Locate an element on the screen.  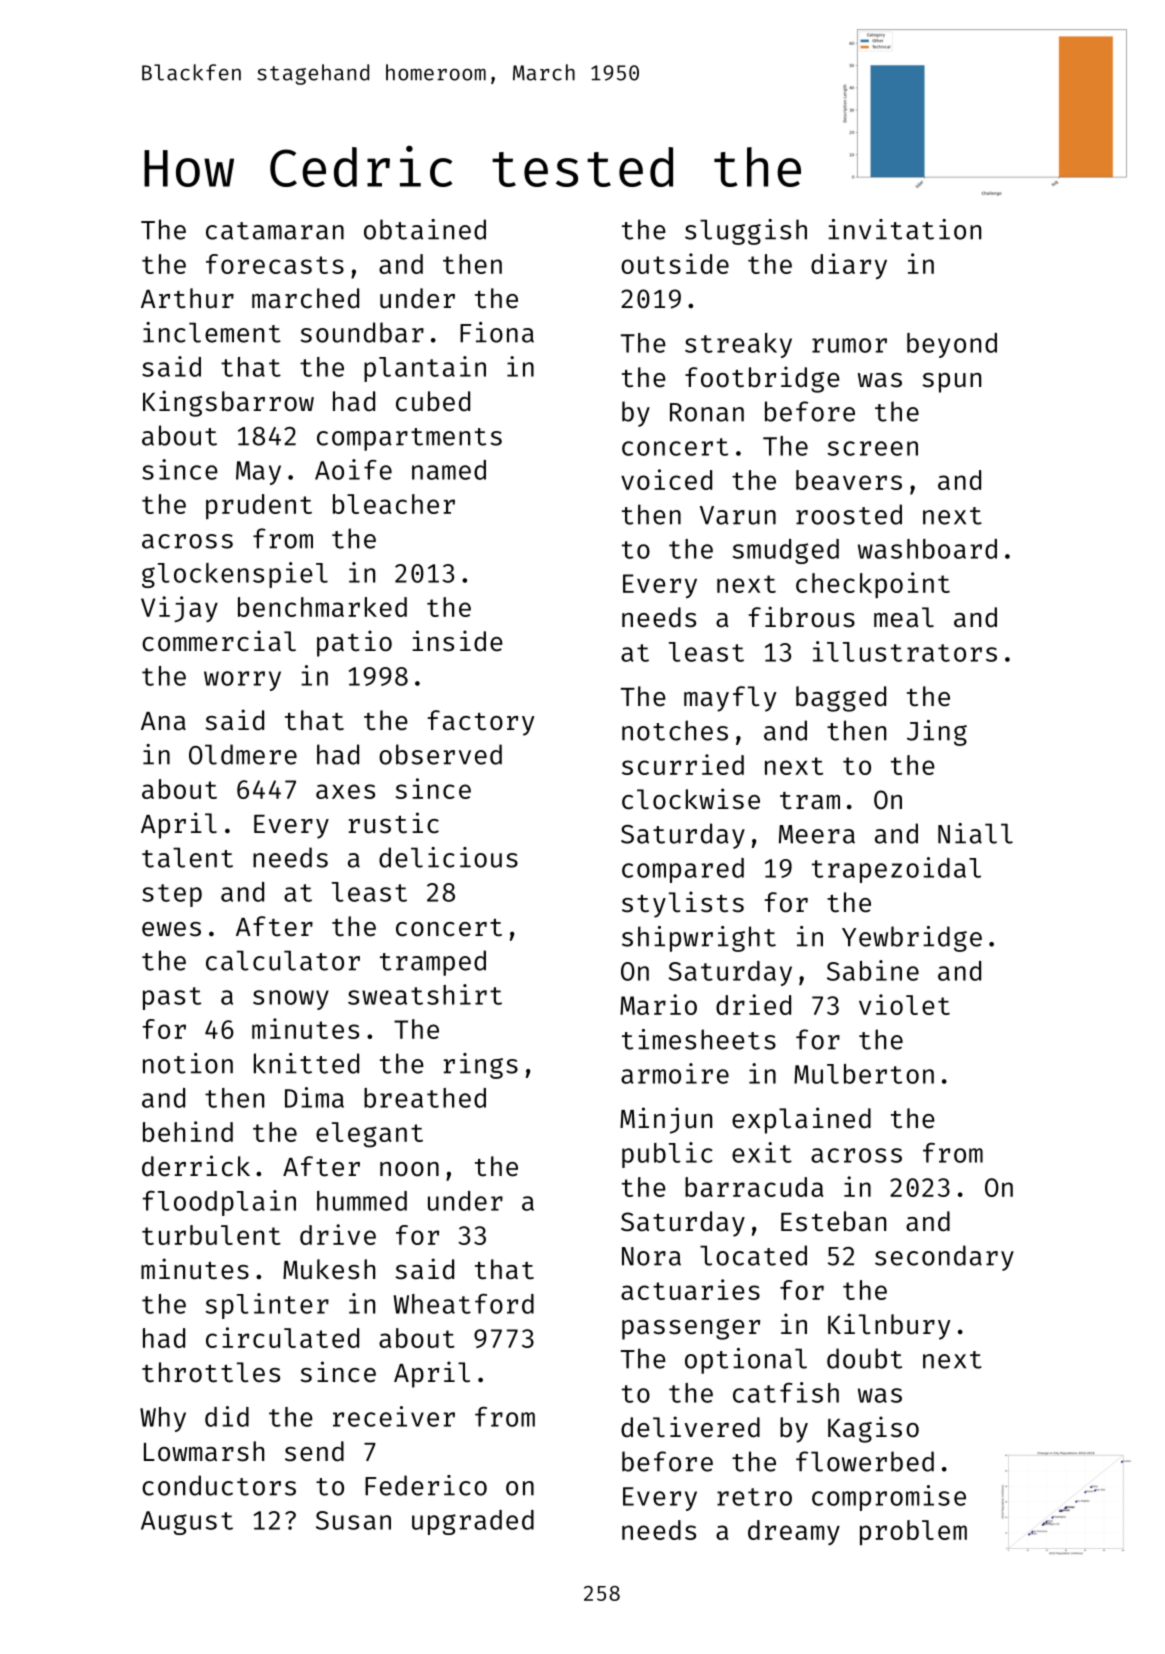
inside is located at coordinates (457, 641).
